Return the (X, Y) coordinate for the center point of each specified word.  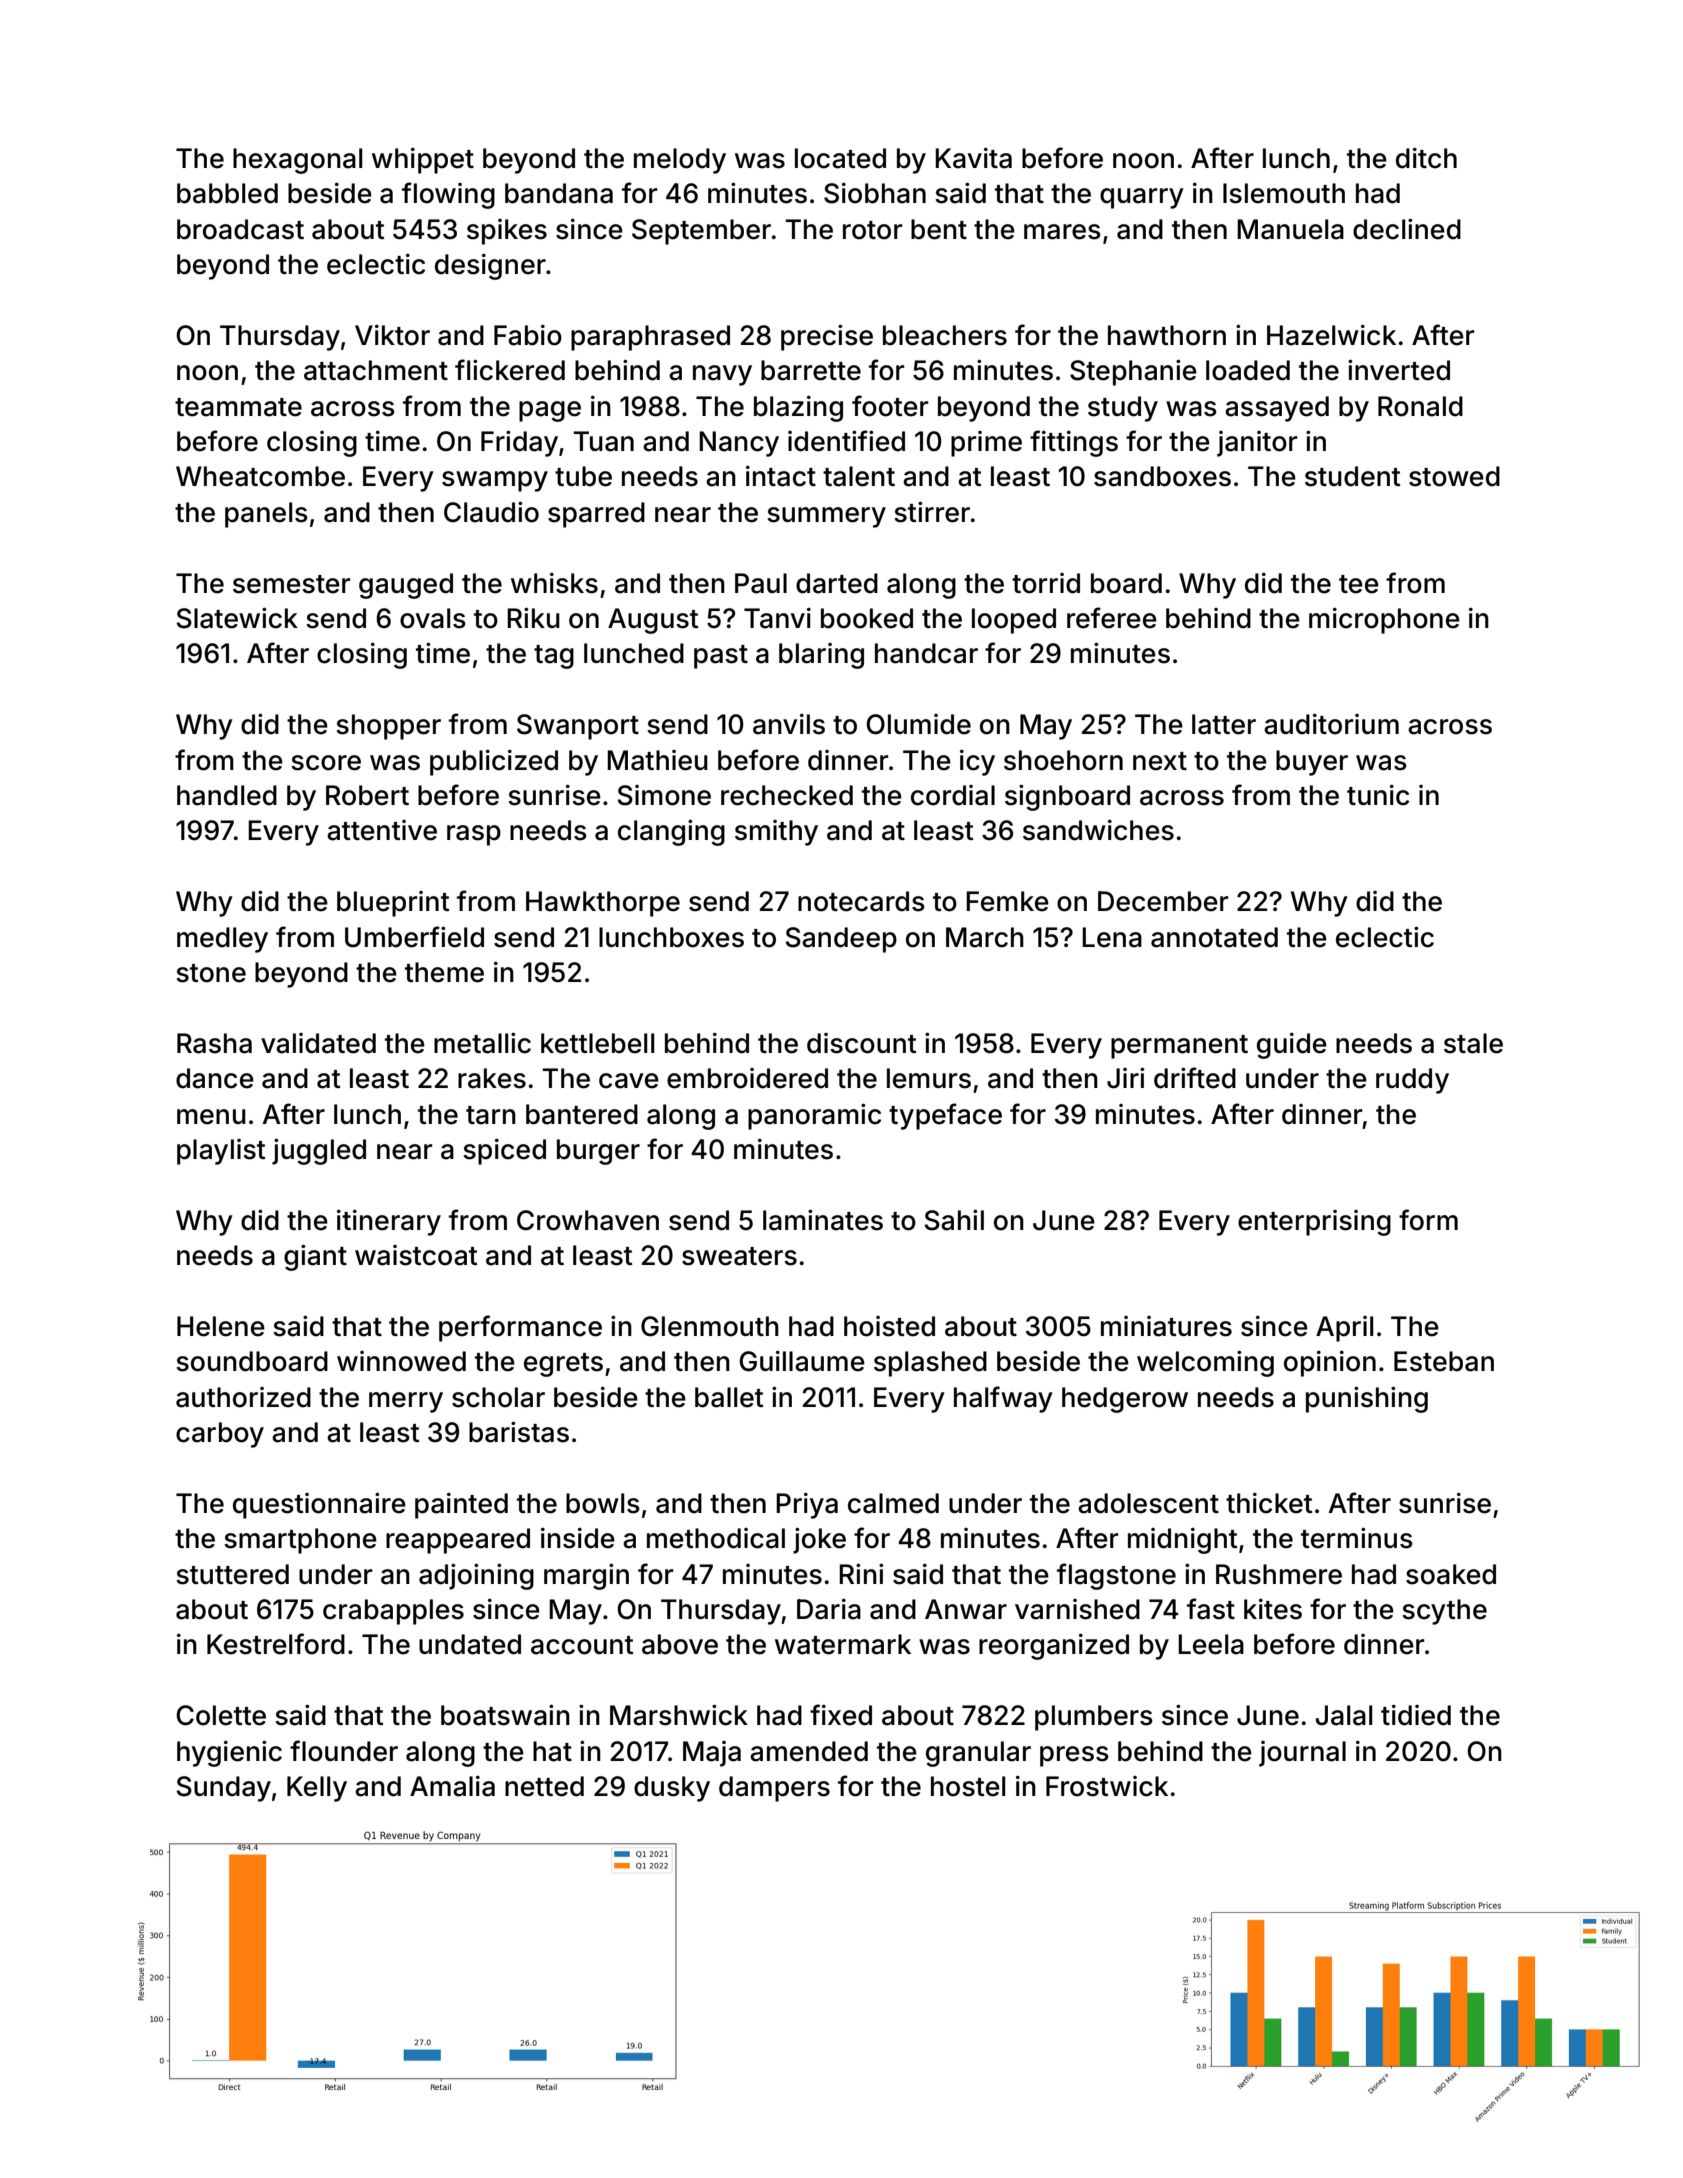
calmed (893, 1503)
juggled (319, 1151)
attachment (376, 370)
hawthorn (1167, 335)
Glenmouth (710, 1326)
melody (680, 161)
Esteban (1444, 1361)
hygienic (229, 1753)
